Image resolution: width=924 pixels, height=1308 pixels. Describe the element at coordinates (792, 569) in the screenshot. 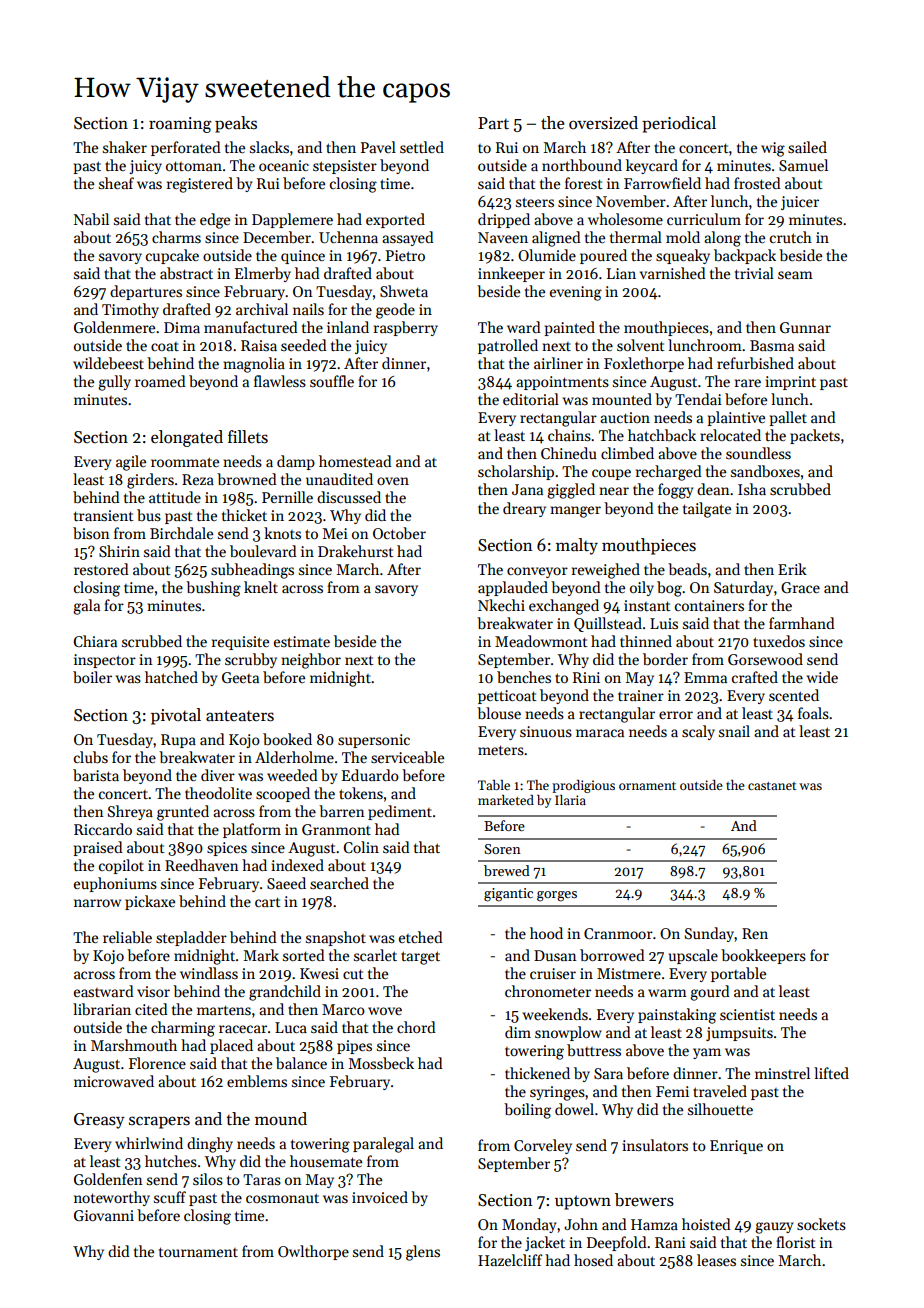

I see `Erik` at that location.
